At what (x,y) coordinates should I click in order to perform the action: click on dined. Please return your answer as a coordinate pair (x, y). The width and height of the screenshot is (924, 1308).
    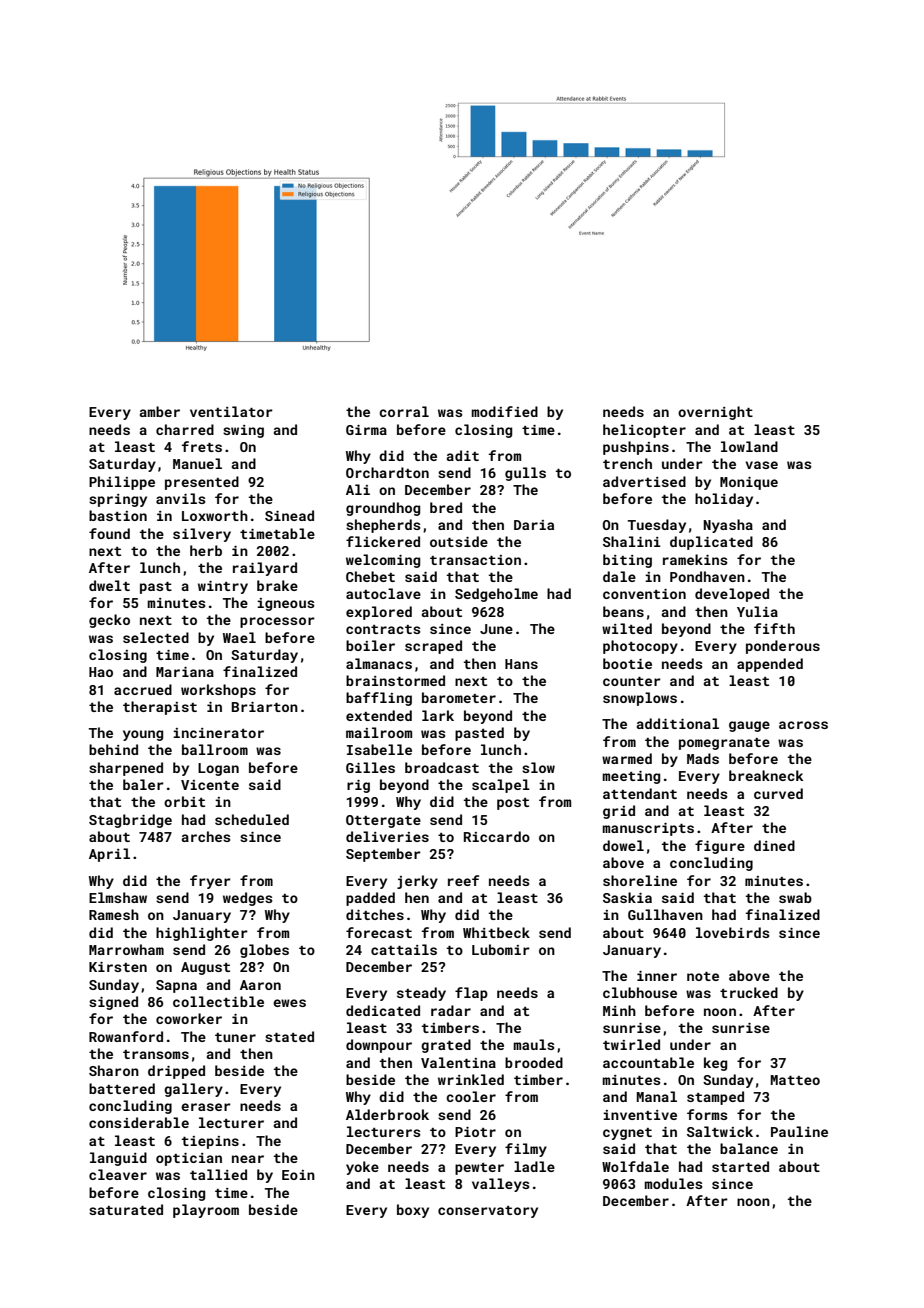
    Looking at the image, I should click on (774, 845).
